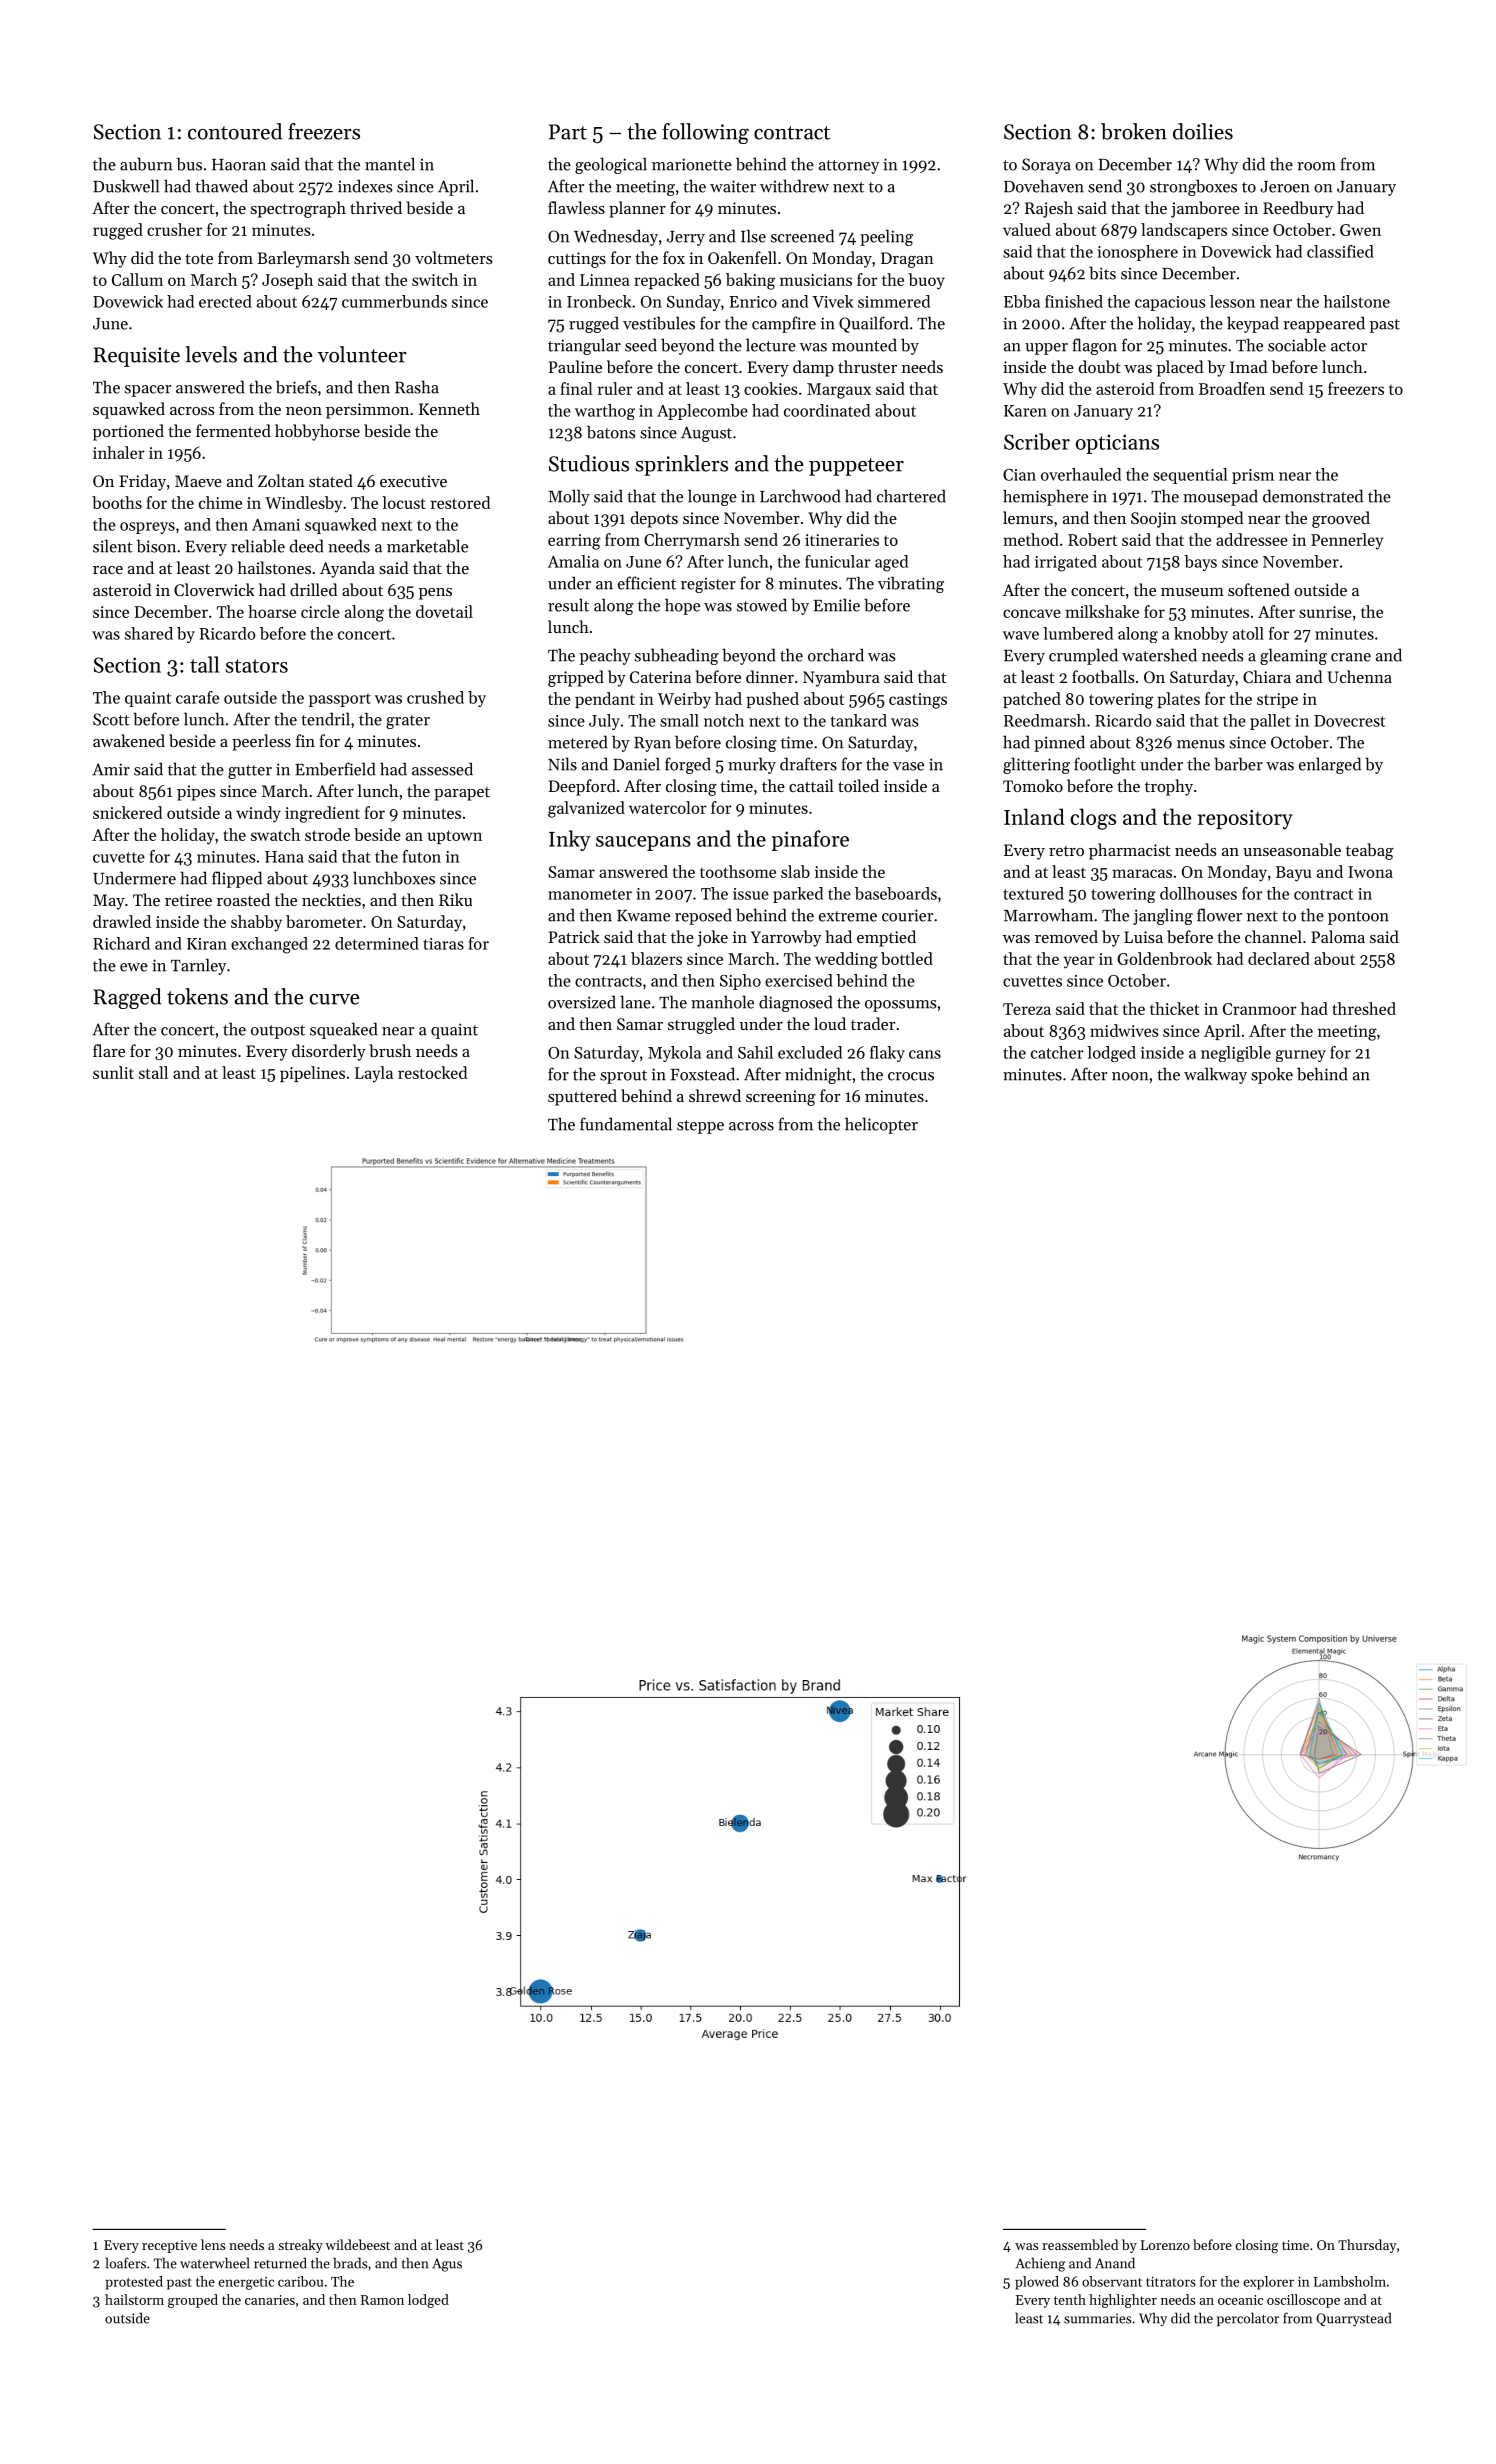 The image size is (1496, 2464). What do you see at coordinates (134, 2299) in the document?
I see `hailstorm` at bounding box center [134, 2299].
